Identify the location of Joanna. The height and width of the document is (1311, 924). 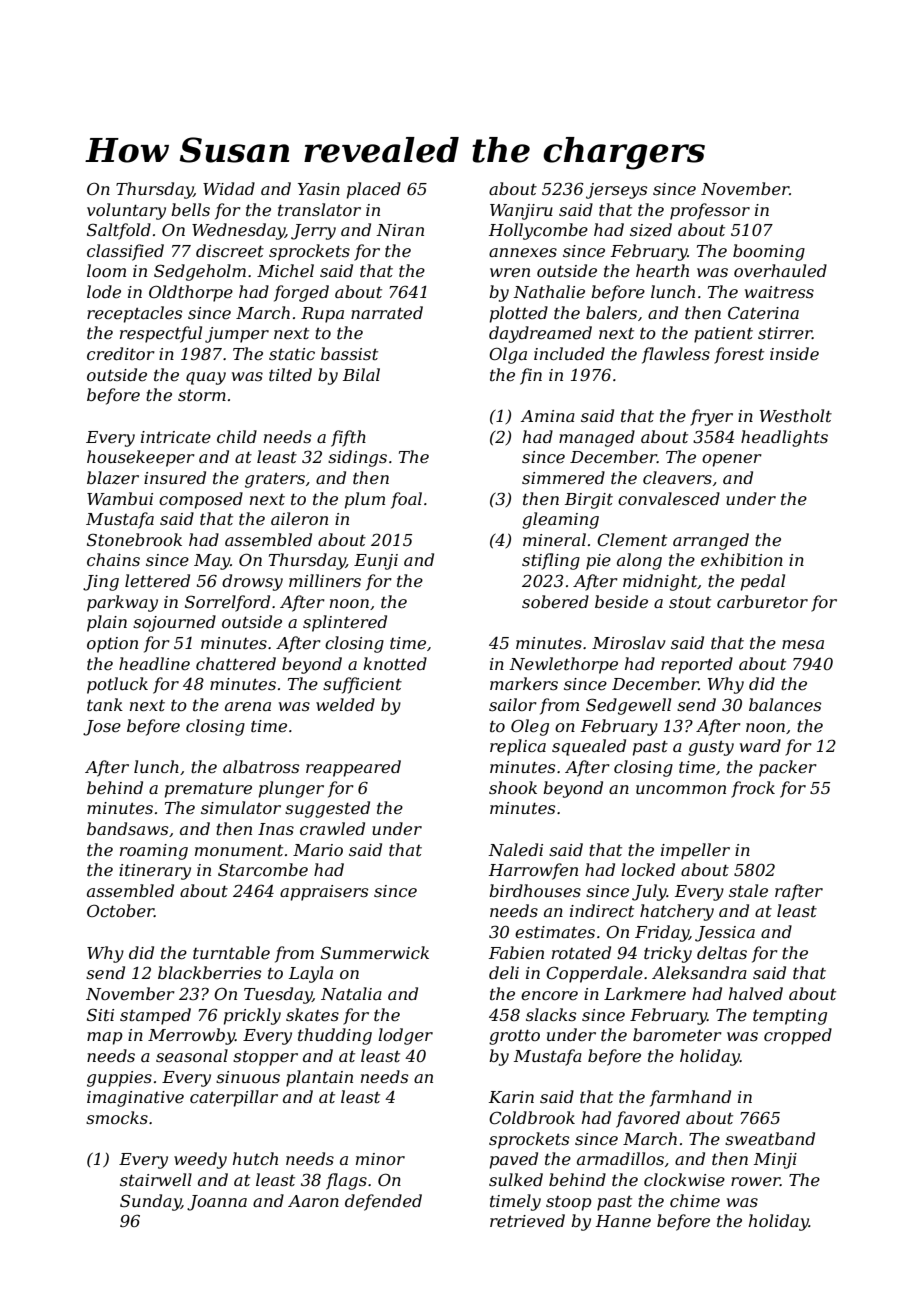
(217, 1203).
